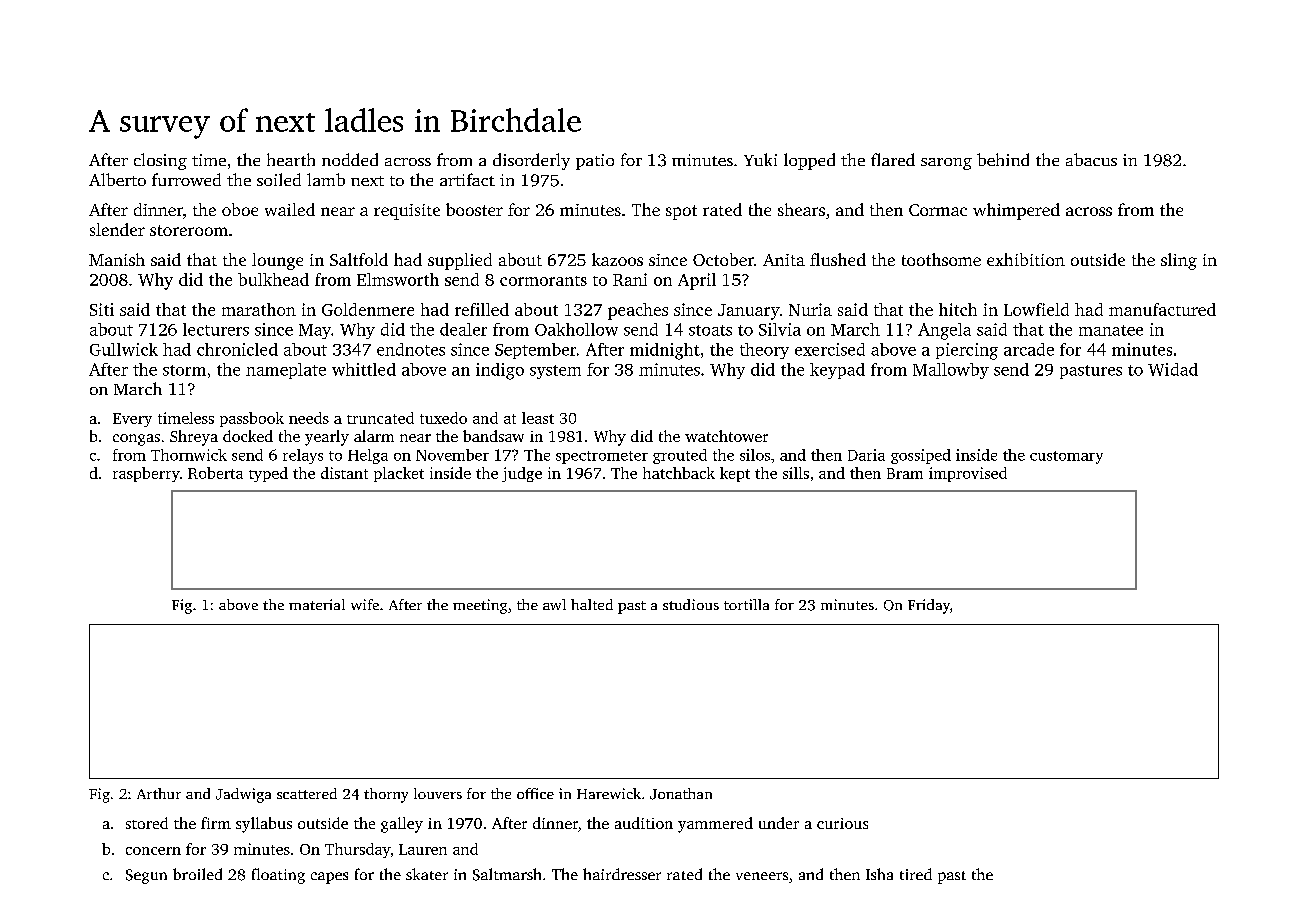 The image size is (1308, 924). What do you see at coordinates (146, 876) in the screenshot?
I see `Segun` at bounding box center [146, 876].
